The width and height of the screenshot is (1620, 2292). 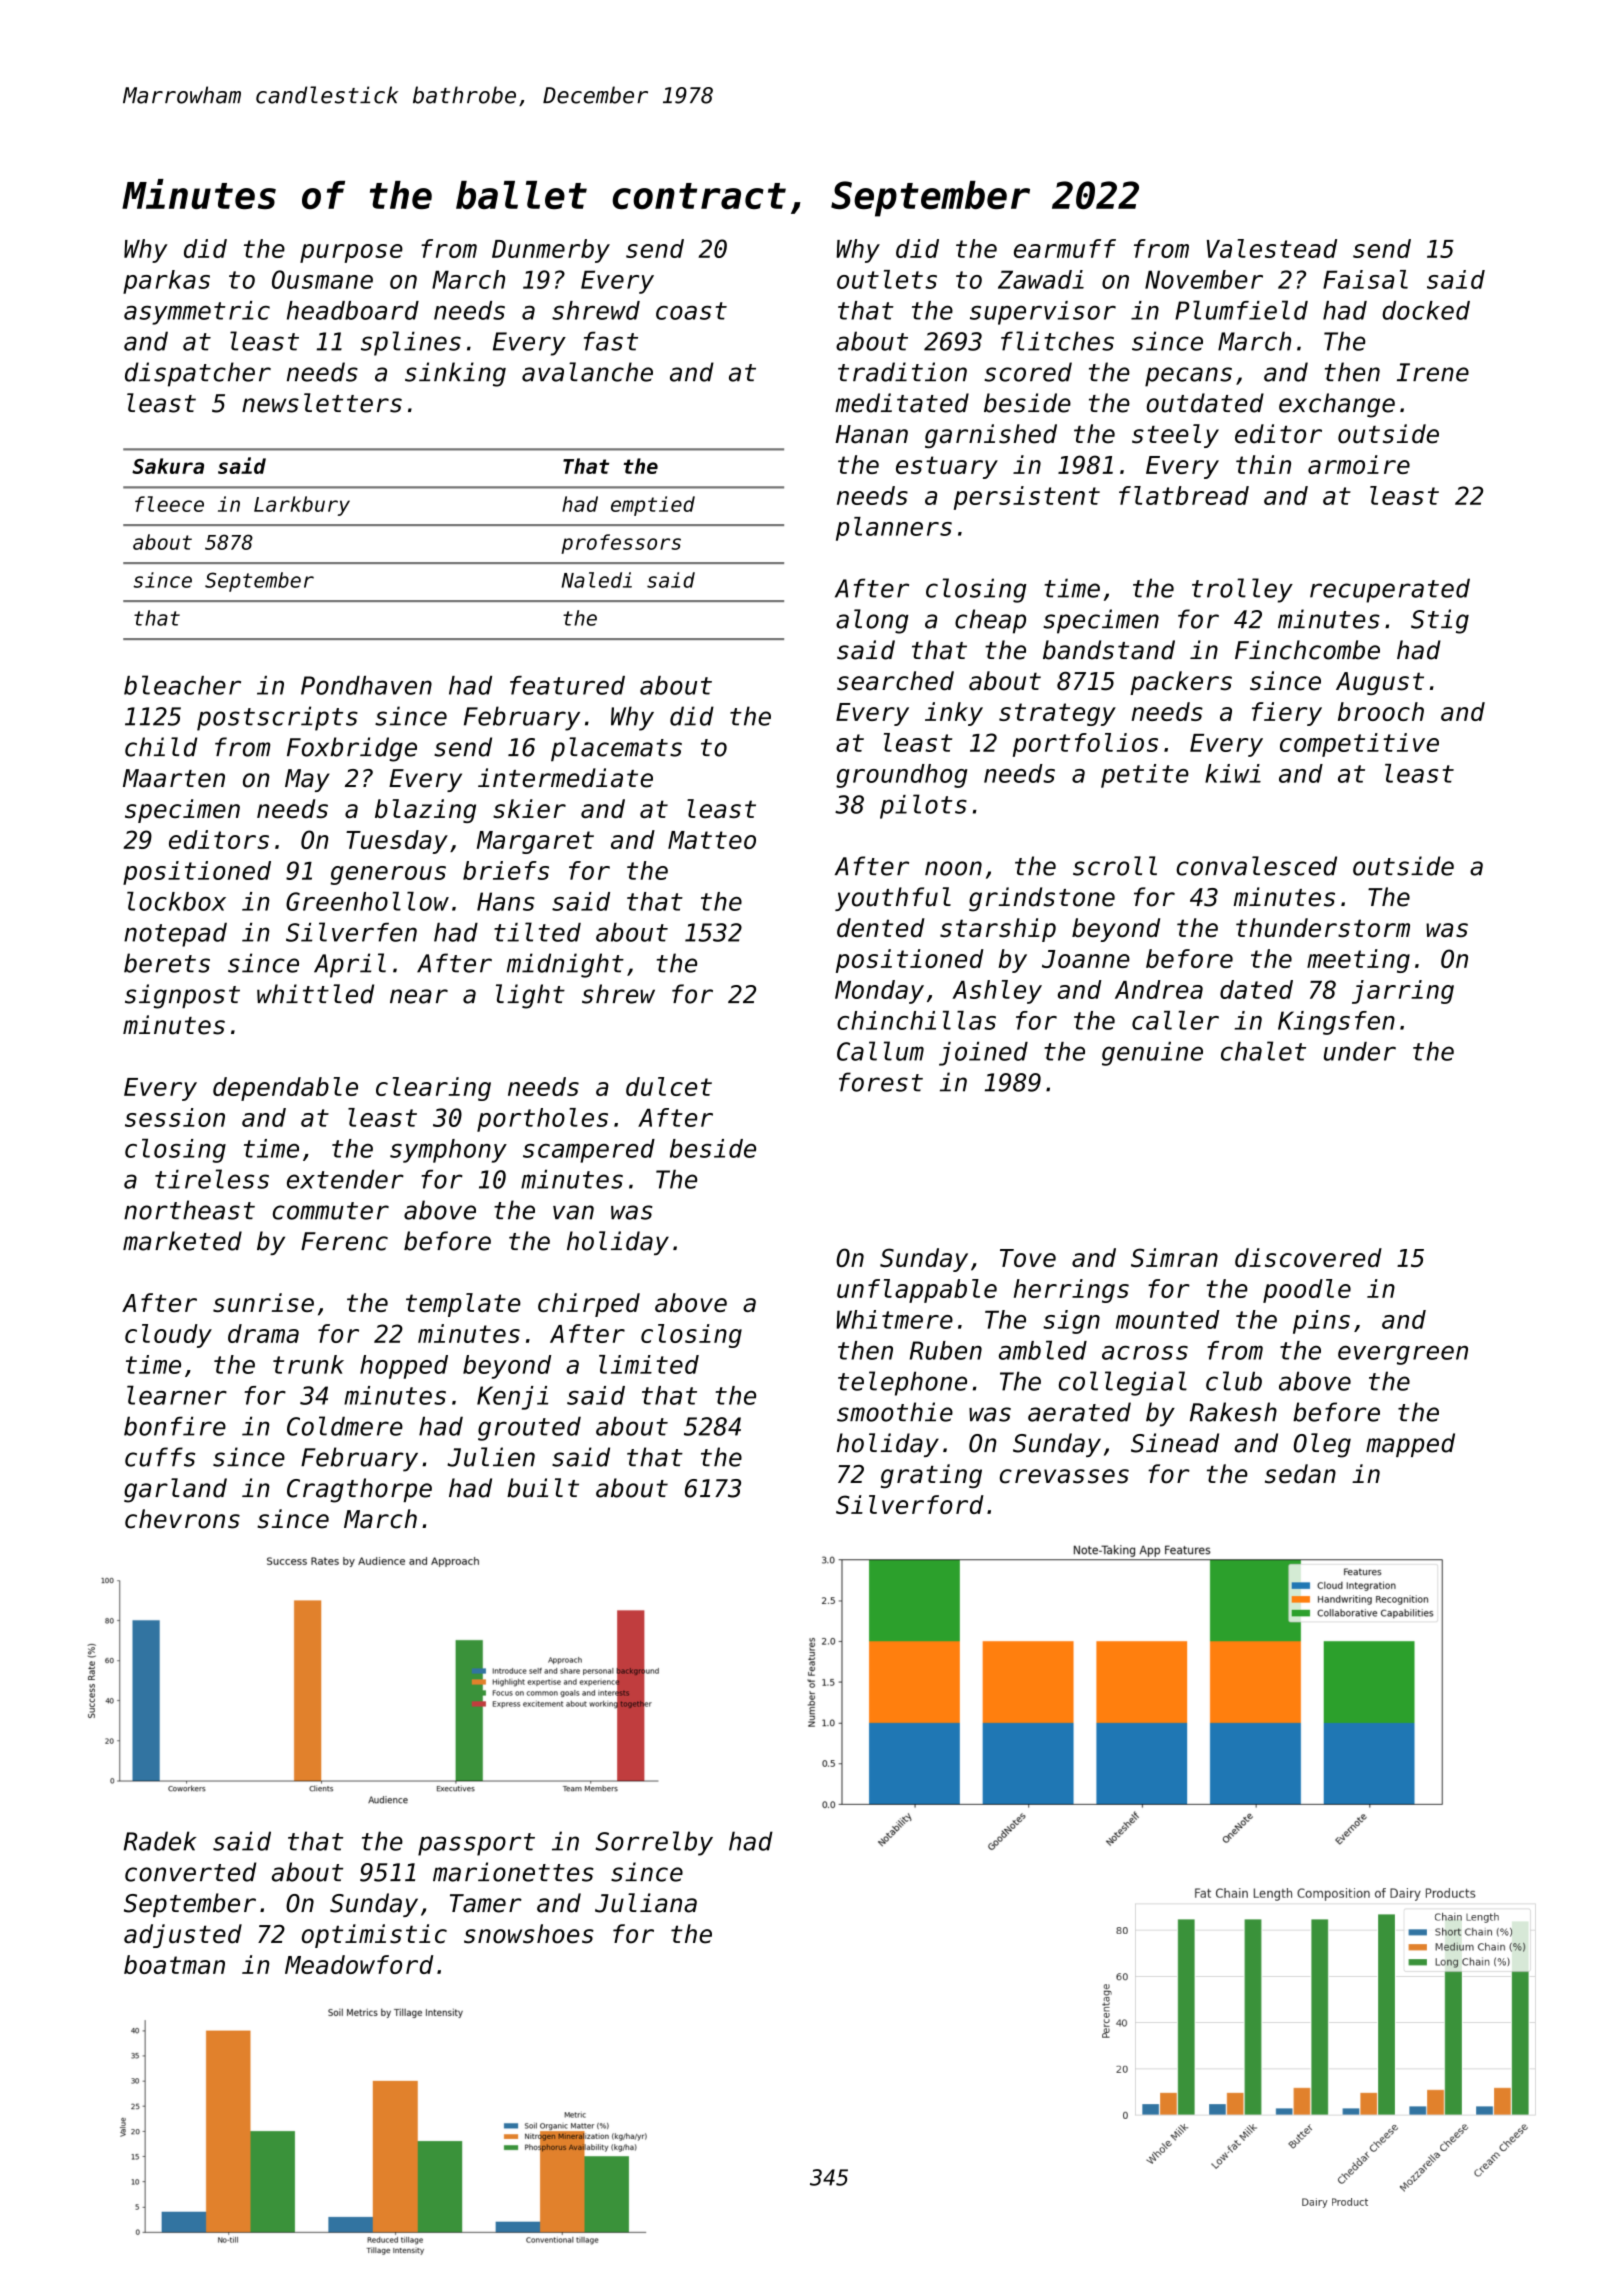 What do you see at coordinates (166, 282) in the screenshot?
I see `parkas` at bounding box center [166, 282].
